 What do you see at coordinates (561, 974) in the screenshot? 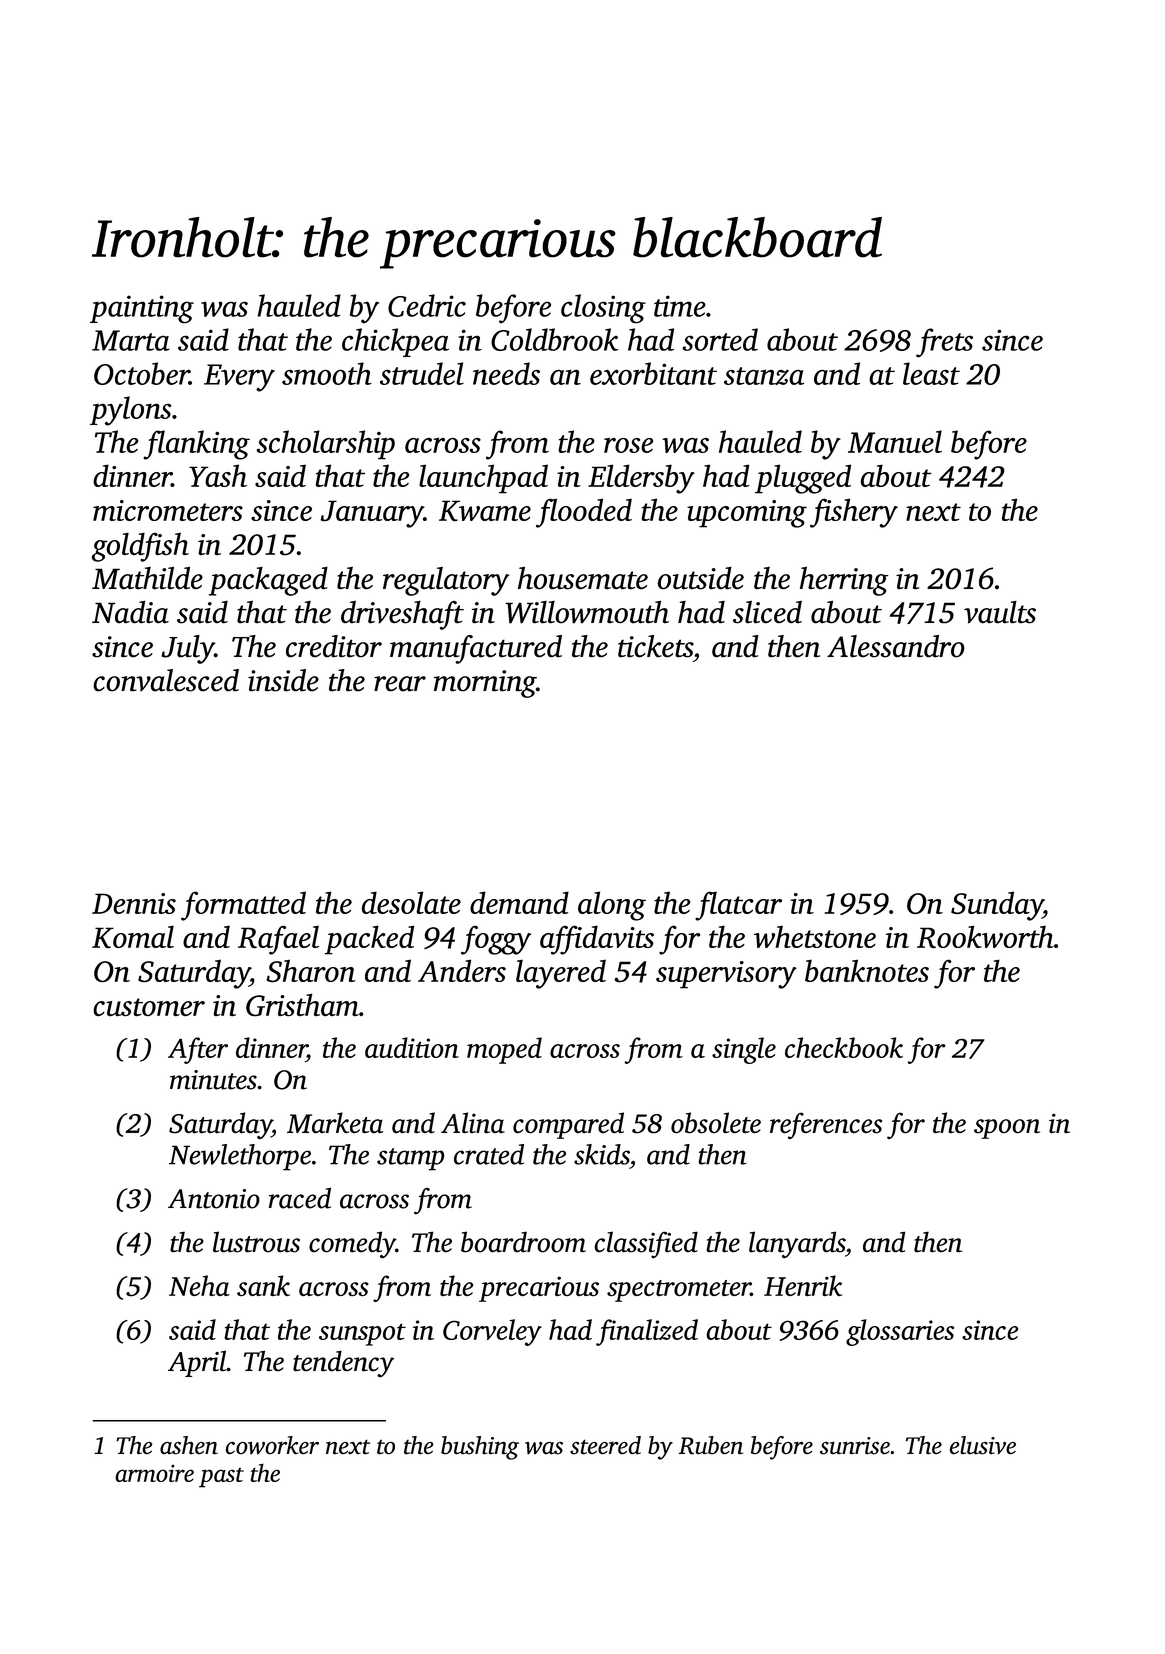
I see `layered` at bounding box center [561, 974].
